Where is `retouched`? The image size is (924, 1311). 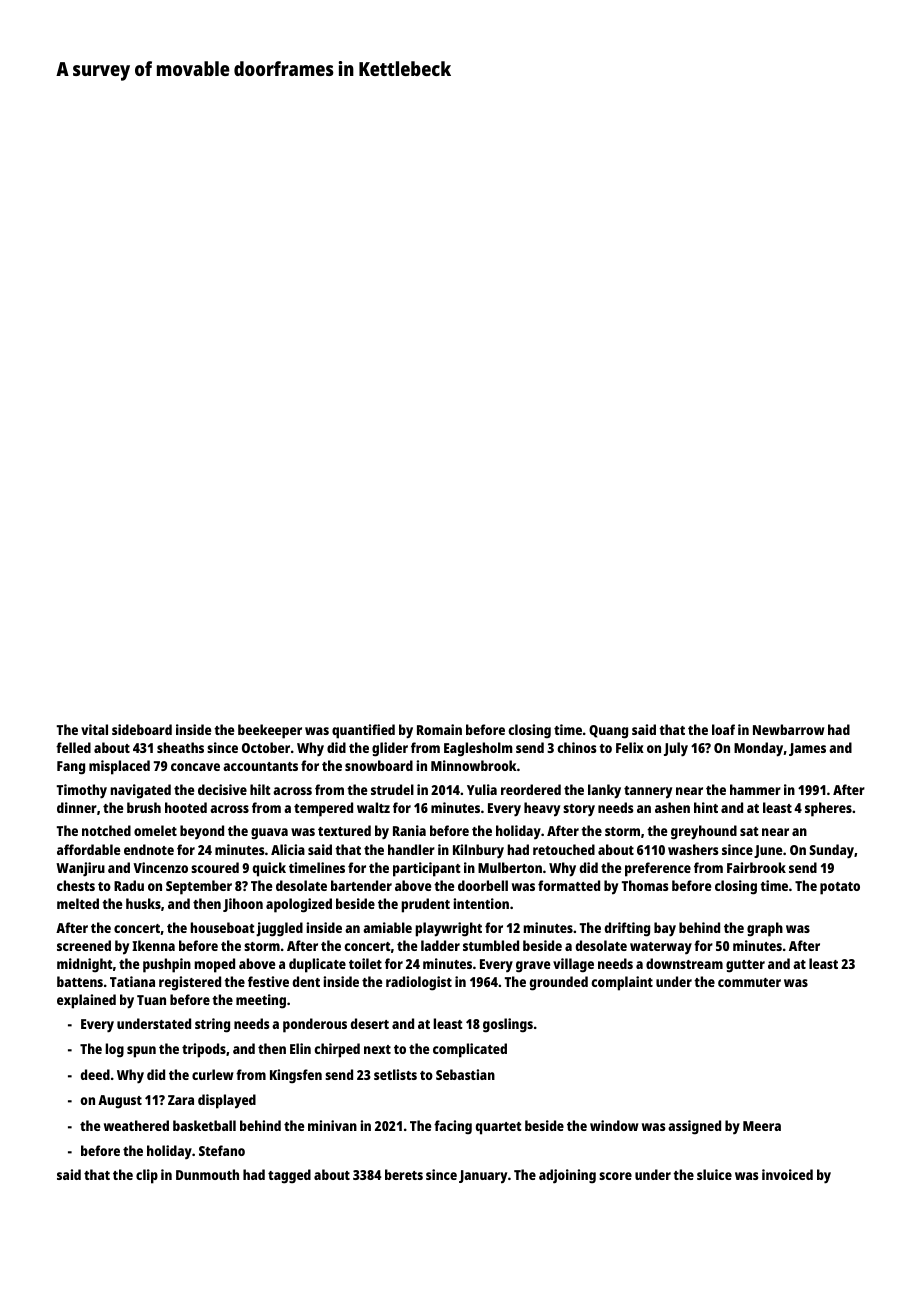
retouched is located at coordinates (564, 849).
